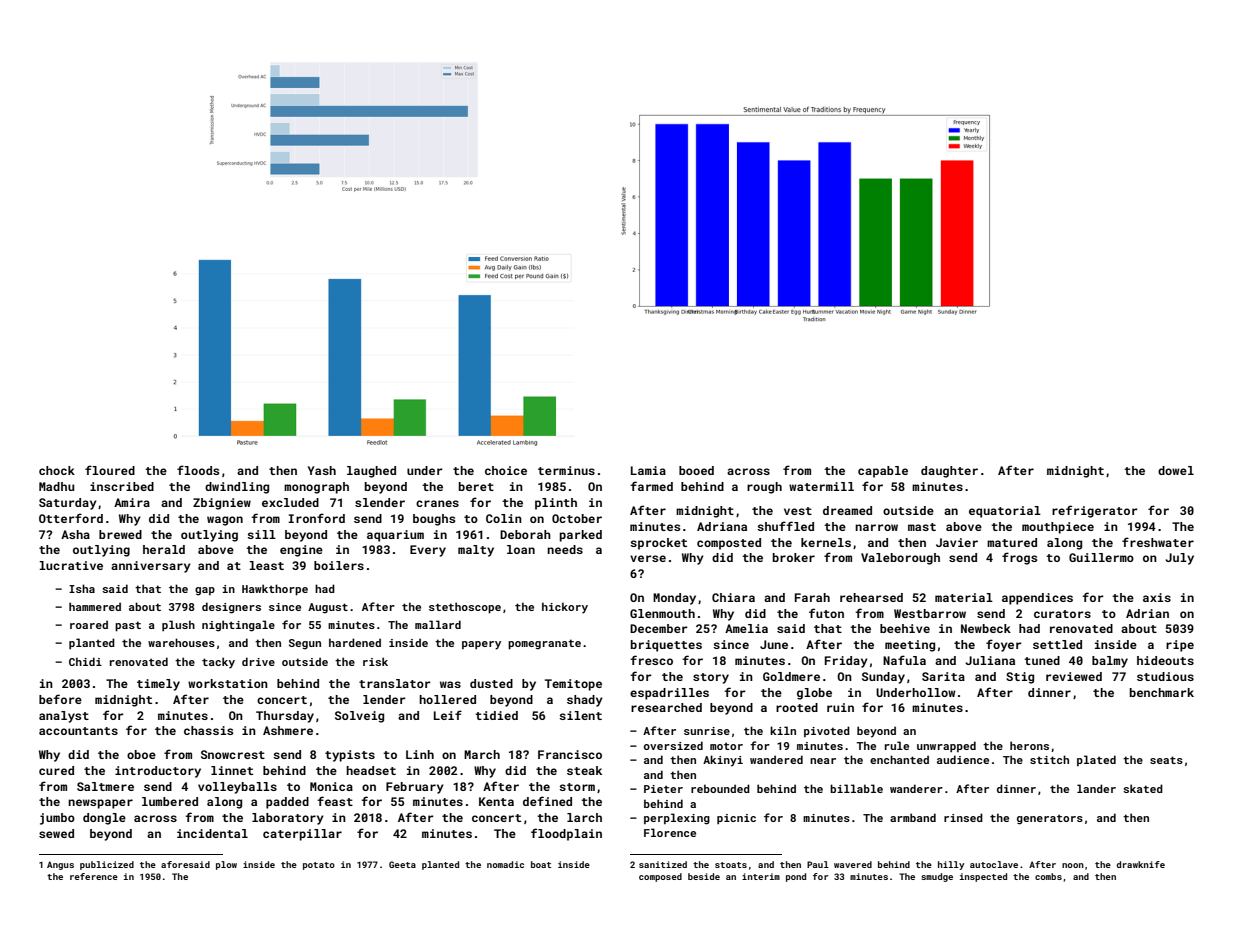  Describe the element at coordinates (1050, 819) in the document. I see `generators` at that location.
